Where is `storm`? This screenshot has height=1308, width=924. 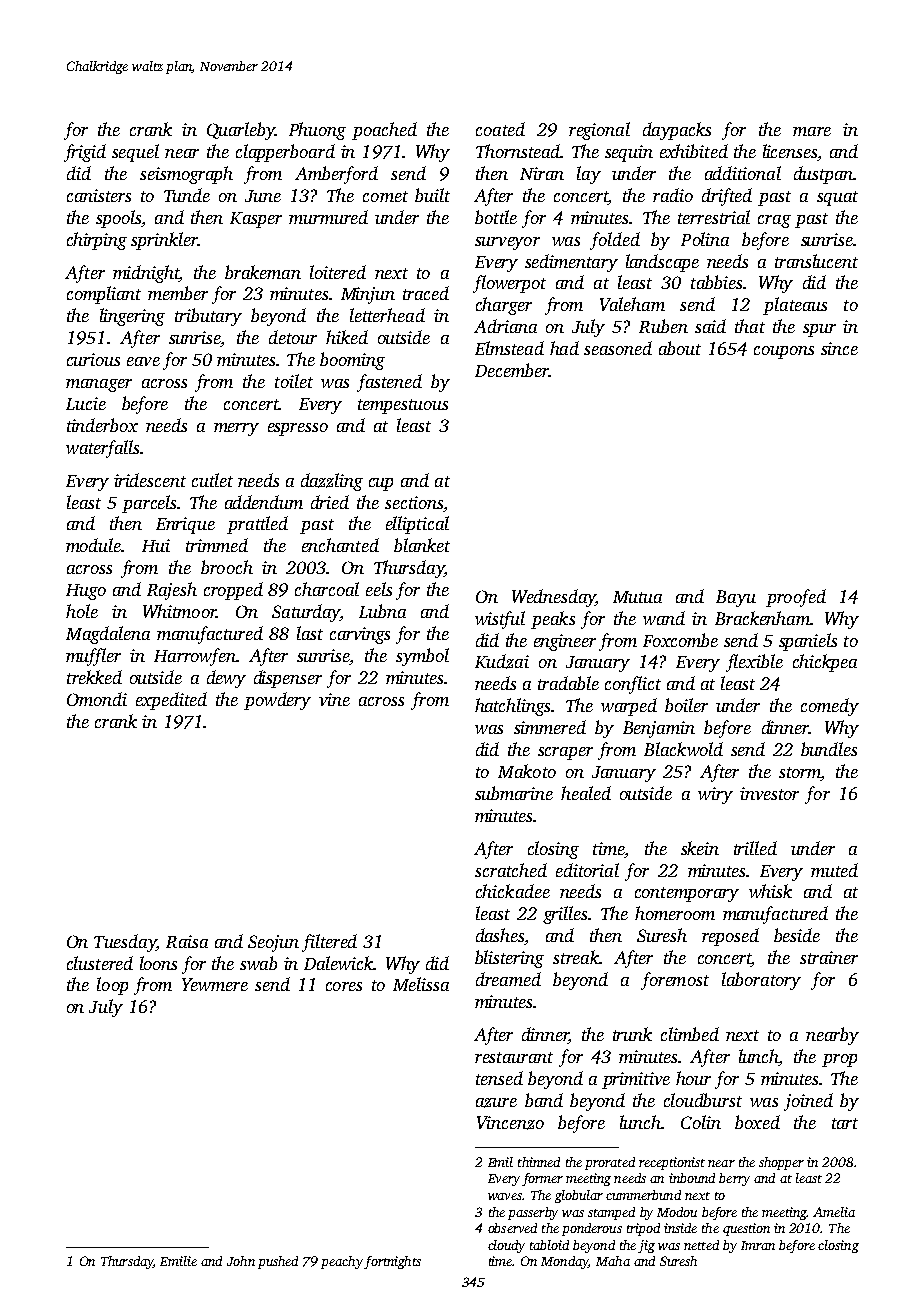 storm is located at coordinates (800, 774).
